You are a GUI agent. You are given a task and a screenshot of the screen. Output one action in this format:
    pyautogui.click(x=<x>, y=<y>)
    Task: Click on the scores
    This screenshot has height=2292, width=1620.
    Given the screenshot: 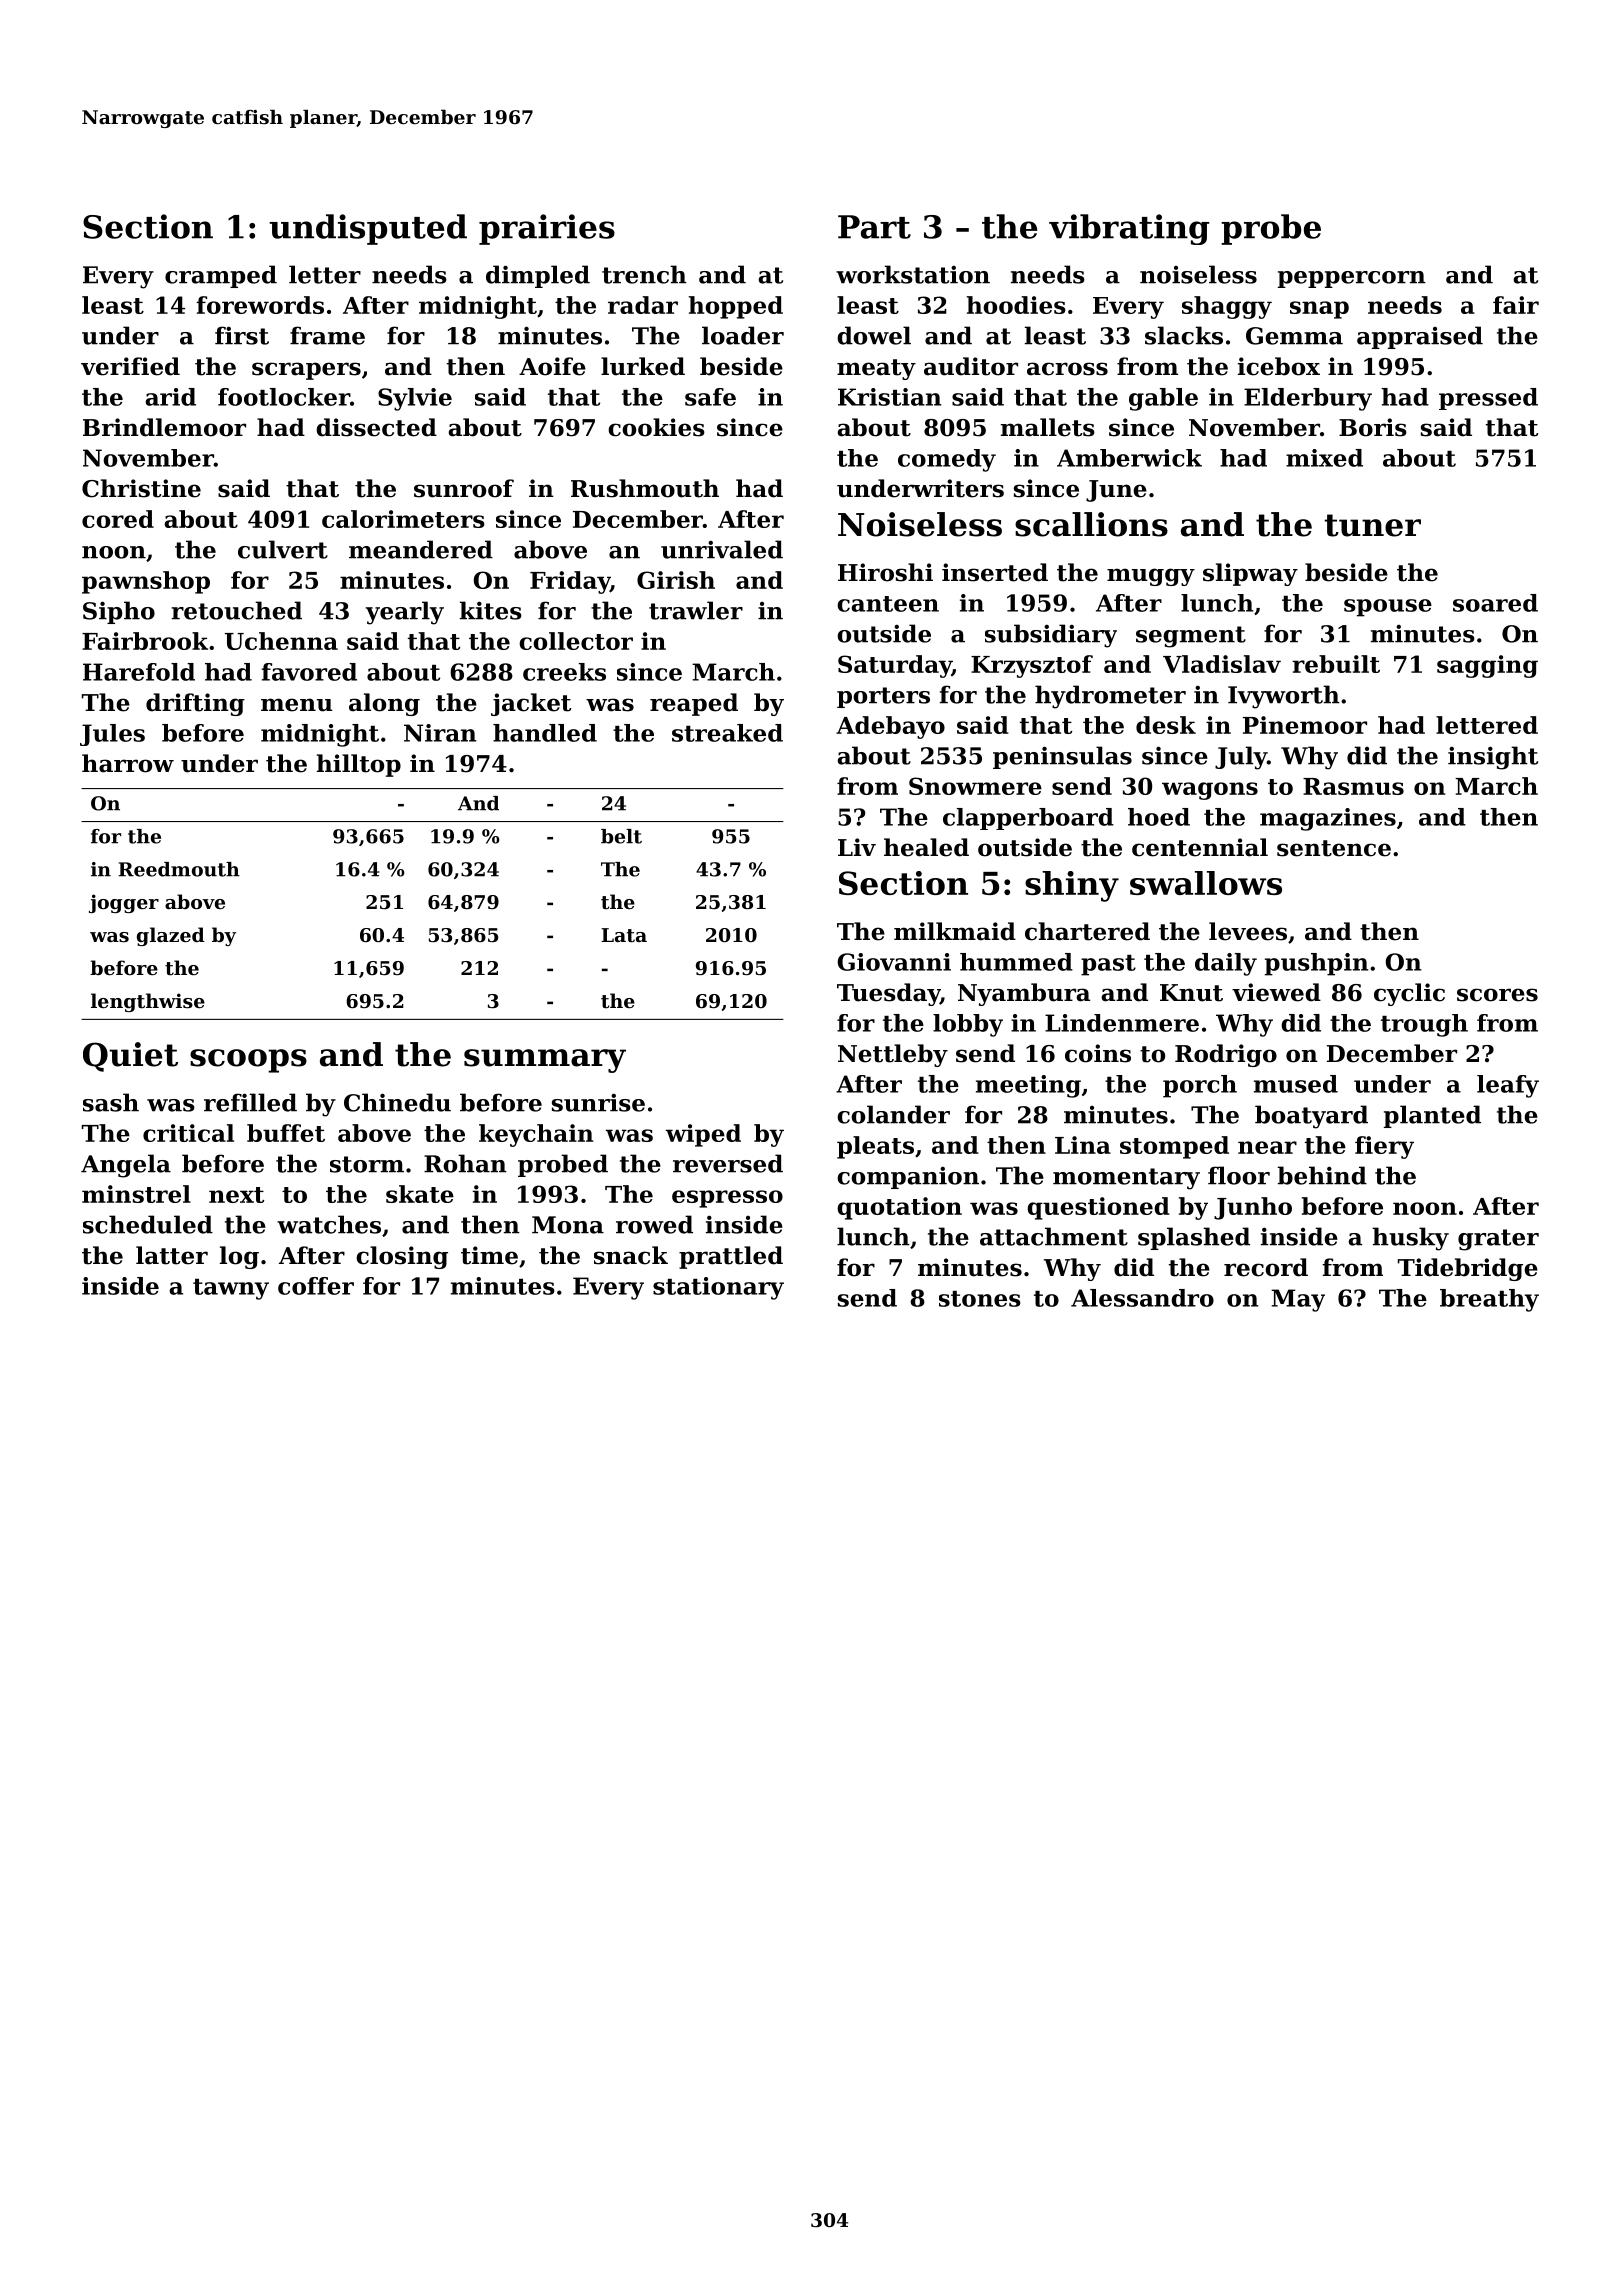 What is the action you would take?
    pyautogui.click(x=1497, y=995)
